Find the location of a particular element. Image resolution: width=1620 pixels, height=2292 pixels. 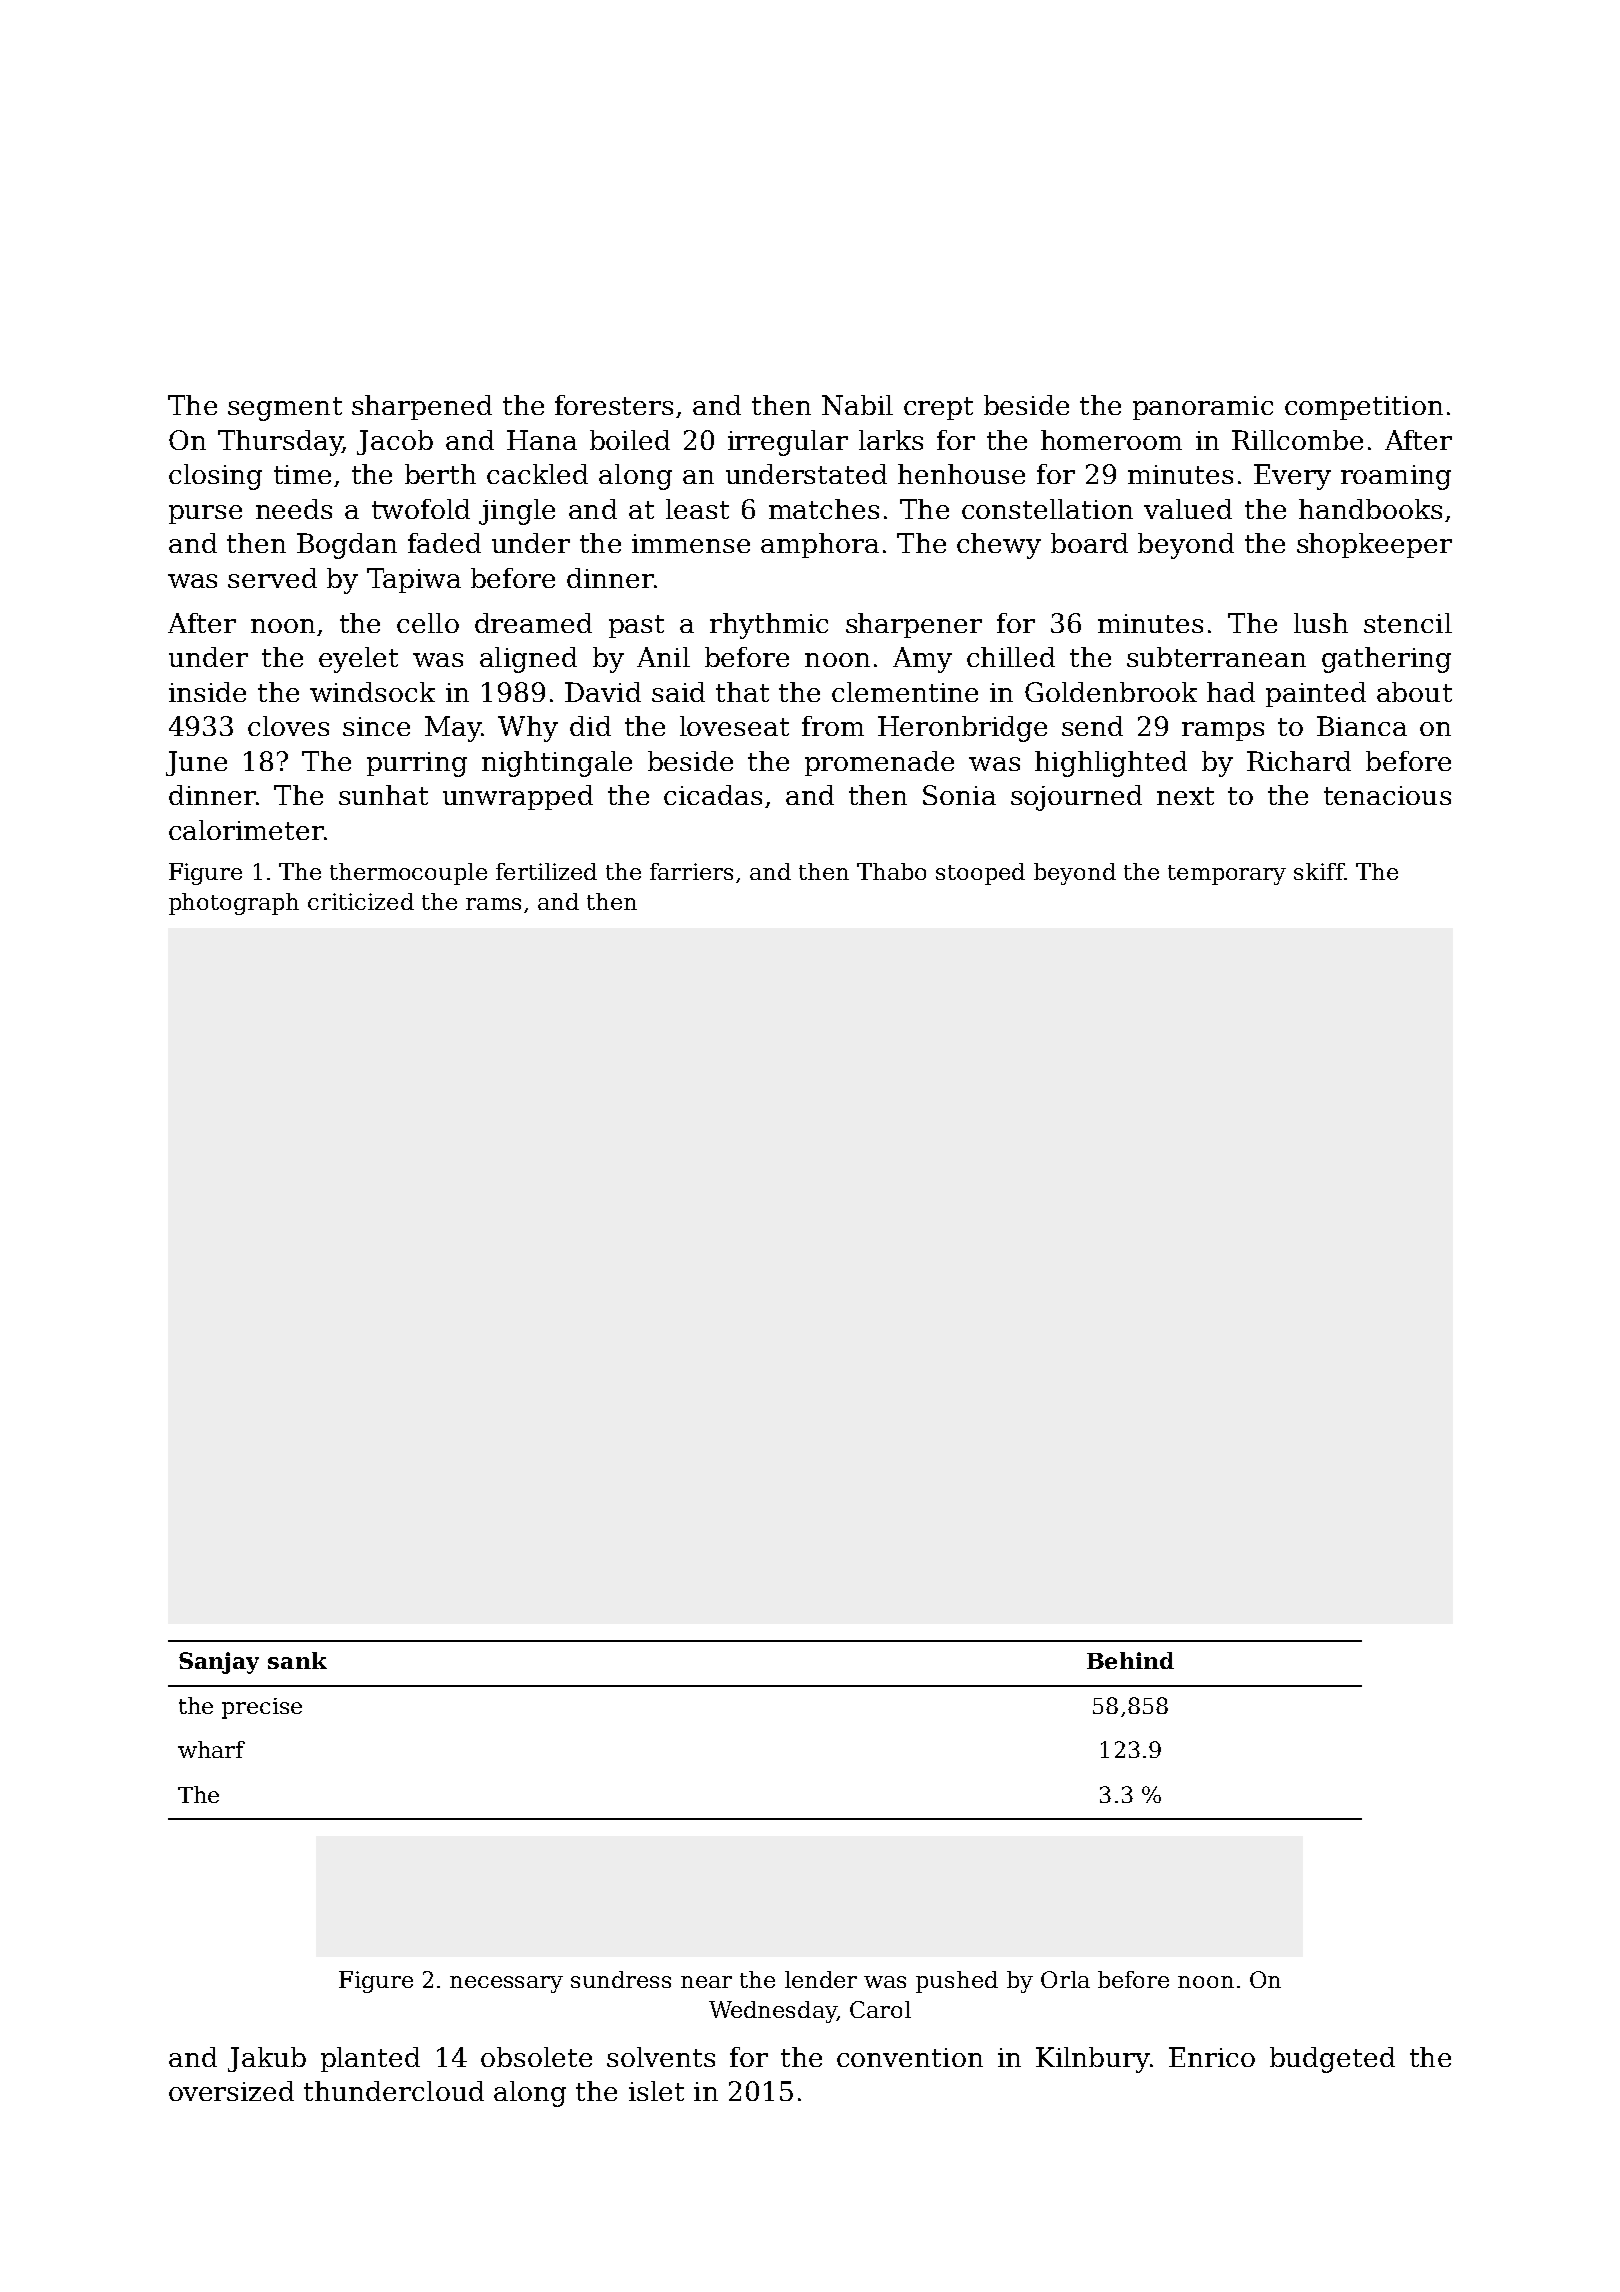

Behind is located at coordinates (1130, 1660).
